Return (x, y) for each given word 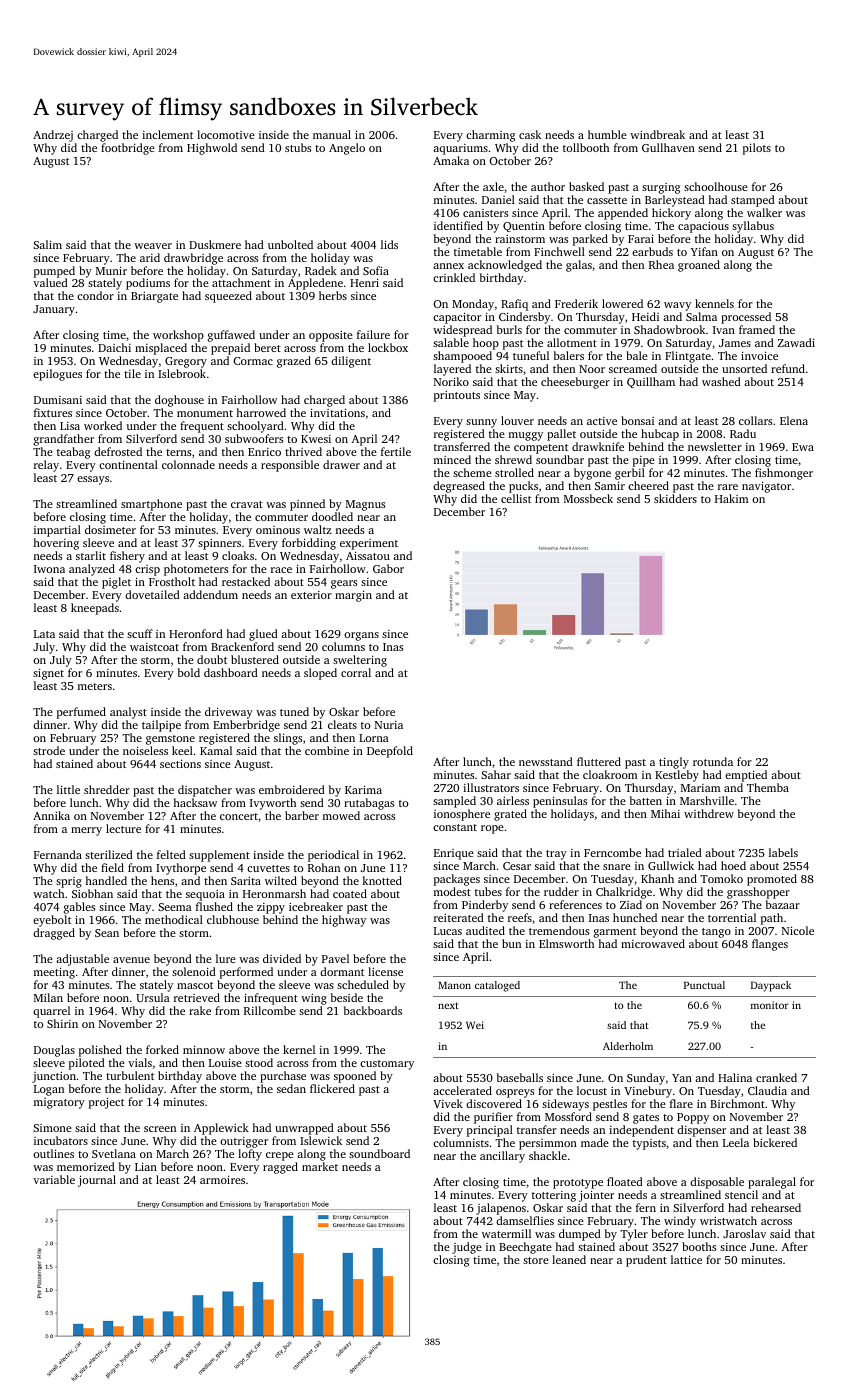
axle (493, 186)
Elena (794, 420)
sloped (320, 674)
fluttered (599, 761)
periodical (333, 856)
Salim (47, 244)
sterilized (109, 854)
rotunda (713, 761)
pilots (757, 149)
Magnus (365, 505)
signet (48, 674)
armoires (222, 1179)
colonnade (188, 464)
